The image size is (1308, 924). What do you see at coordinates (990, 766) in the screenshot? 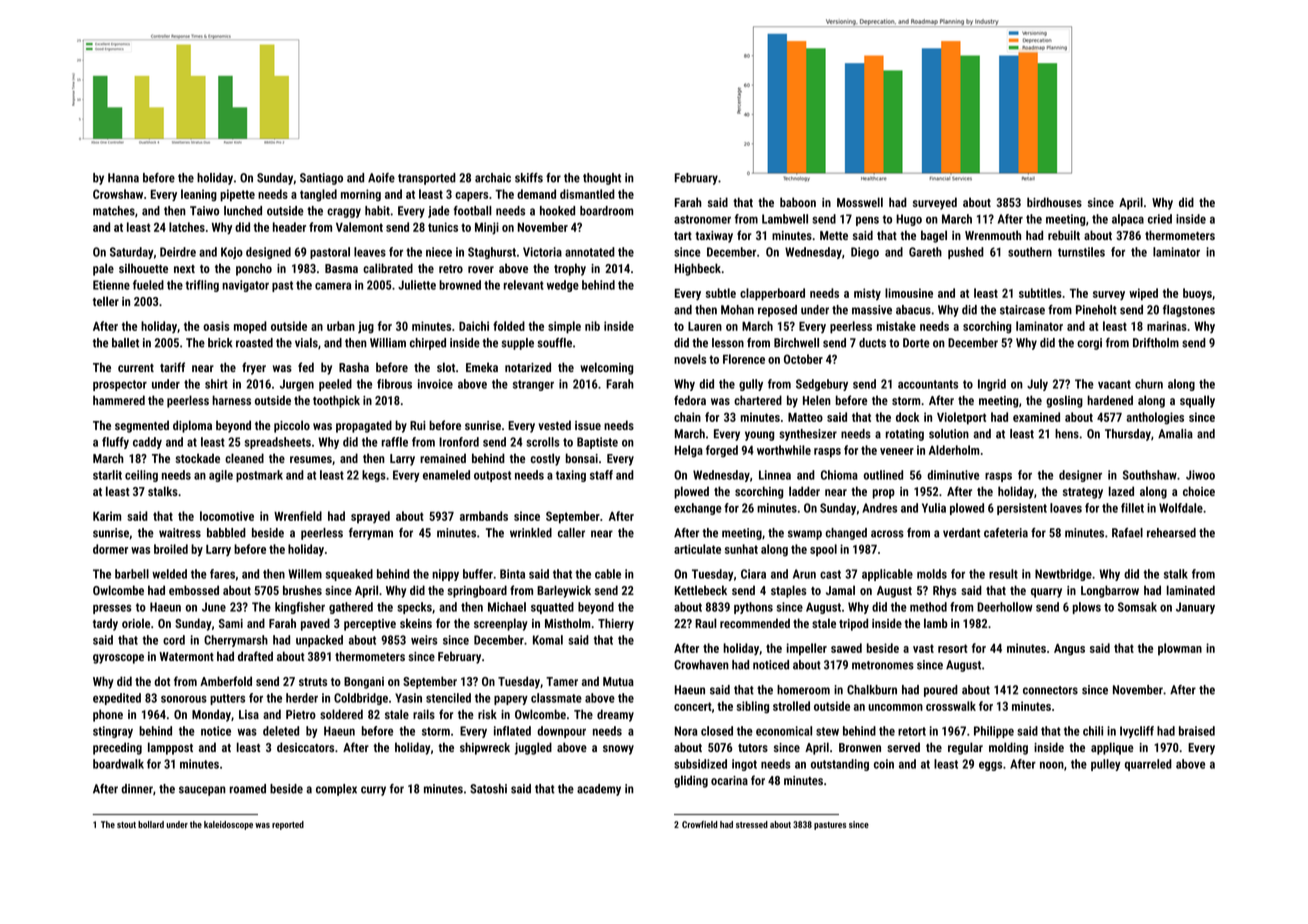
I see `eggs` at bounding box center [990, 766].
